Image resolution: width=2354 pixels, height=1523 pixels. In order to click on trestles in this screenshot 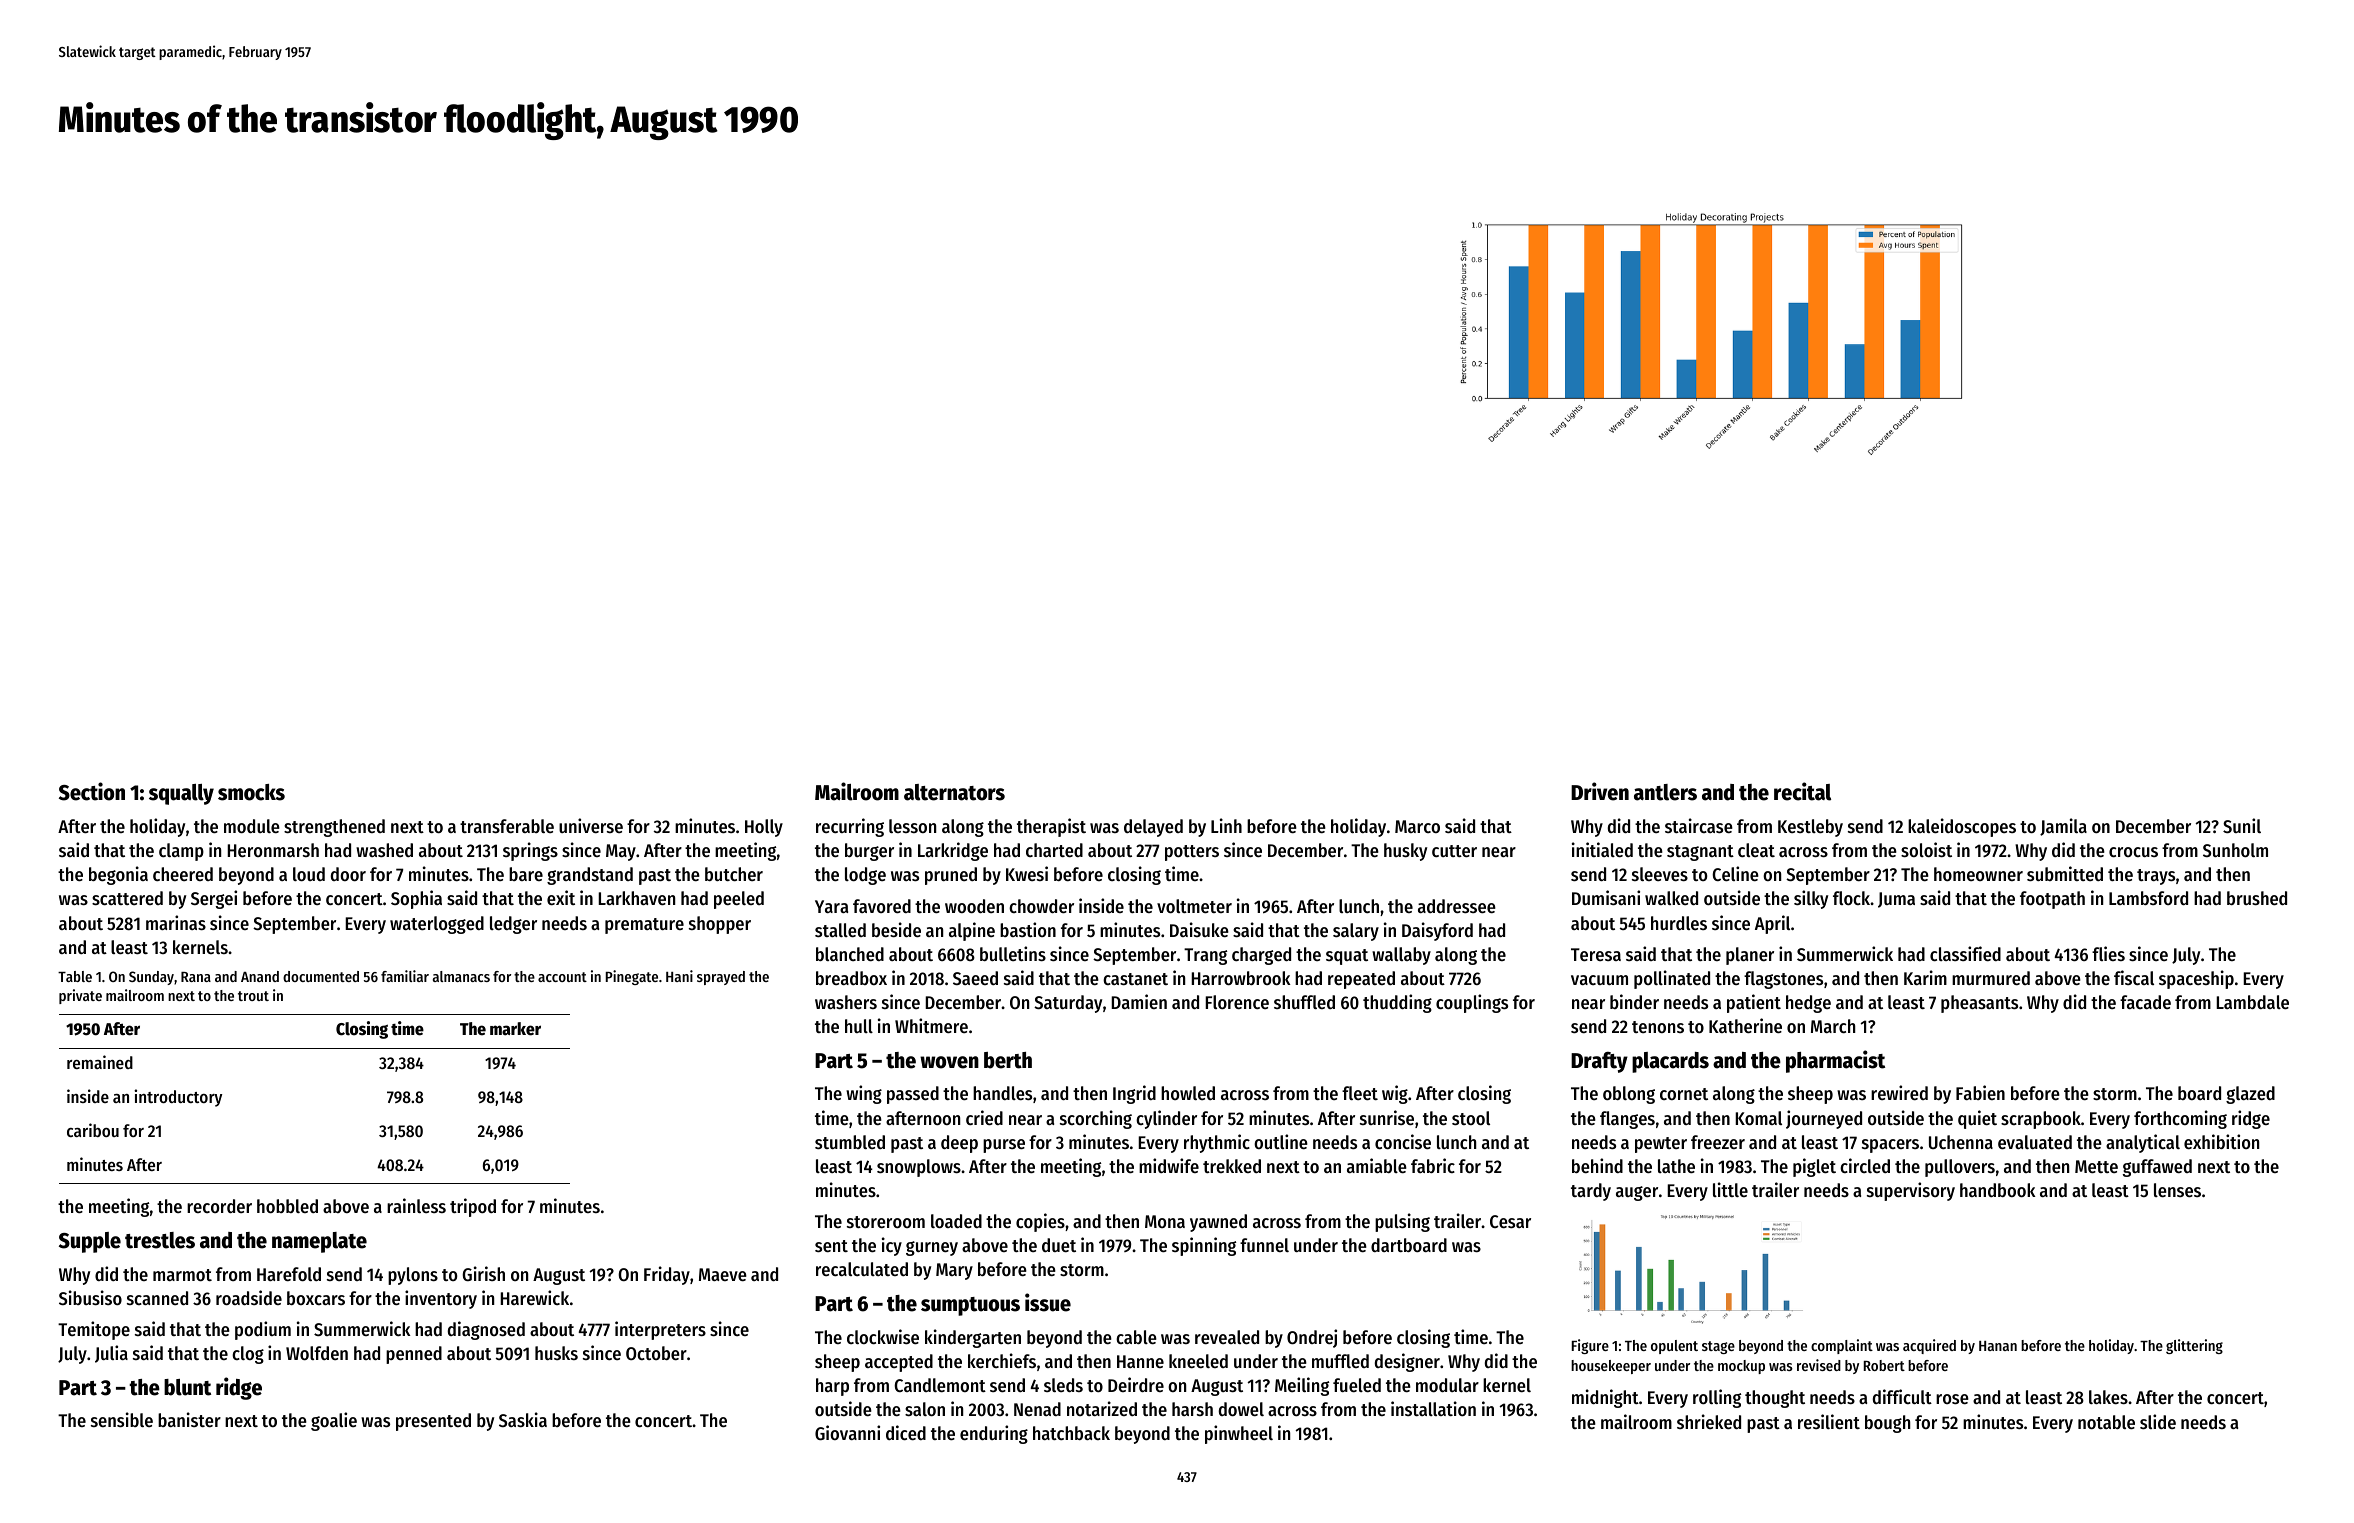, I will do `click(160, 1240)`.
